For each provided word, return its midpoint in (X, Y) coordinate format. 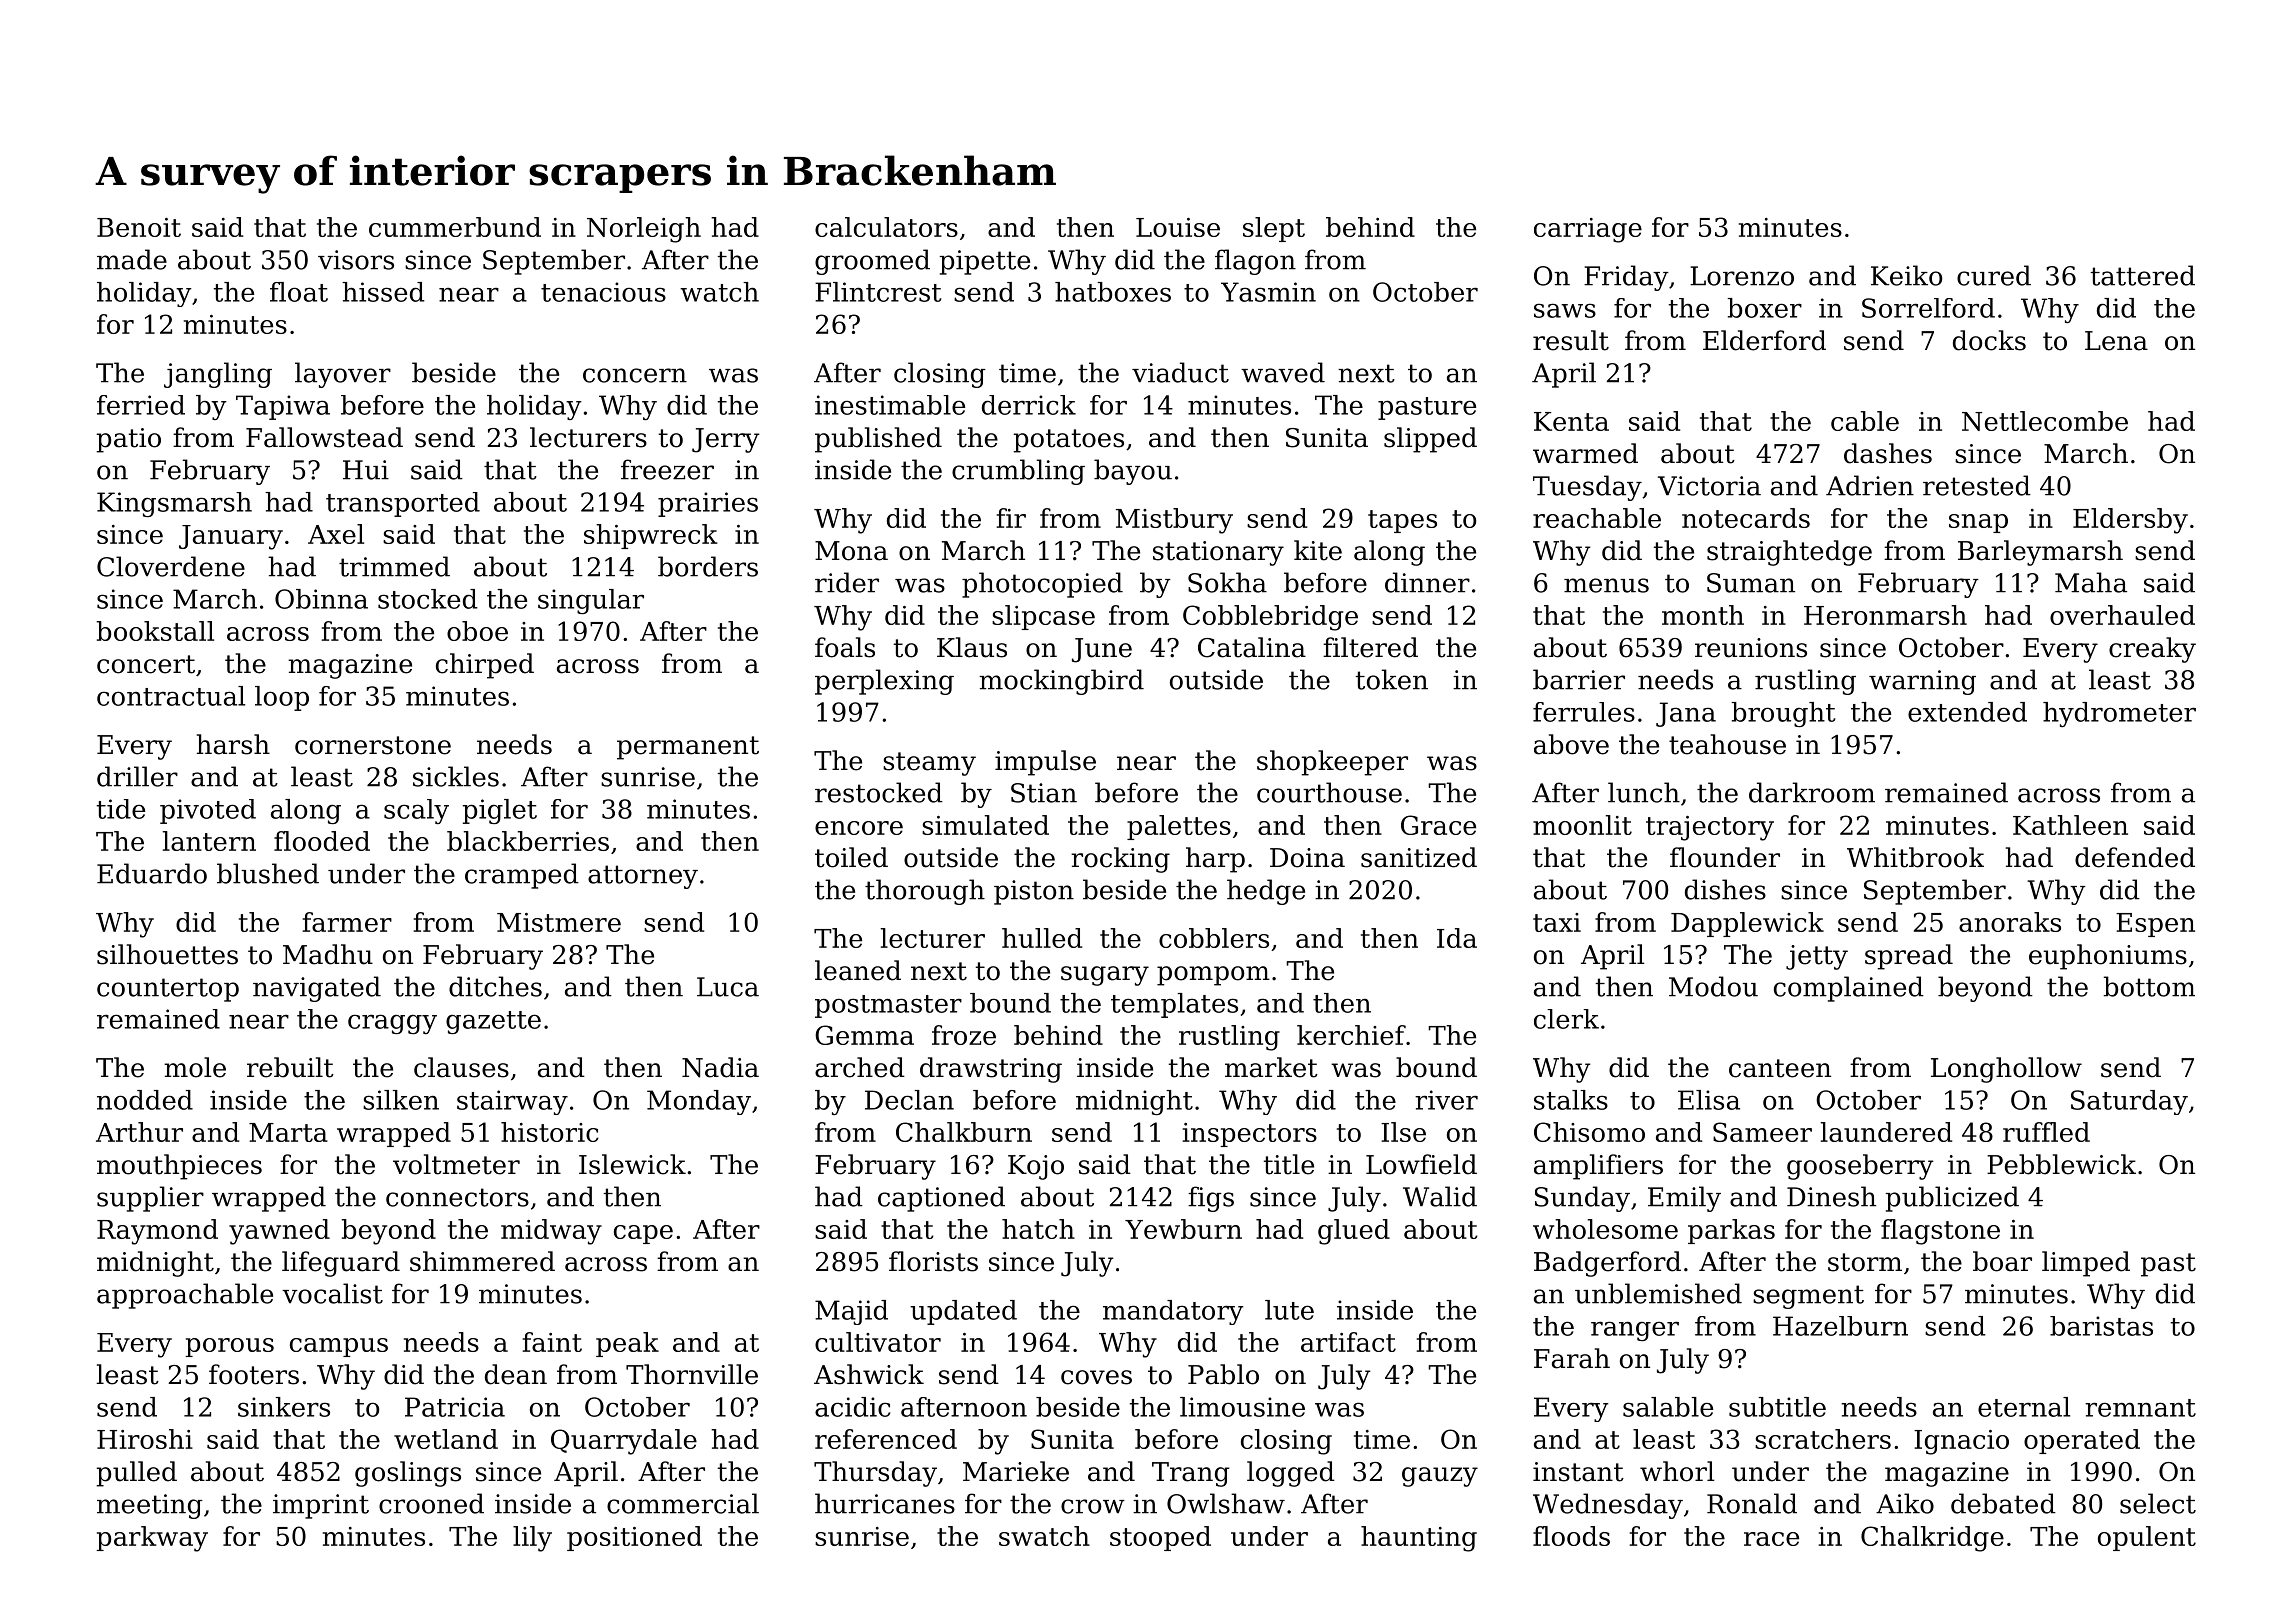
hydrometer (2119, 714)
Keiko (1906, 275)
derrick (1029, 405)
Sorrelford (1928, 308)
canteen (1780, 1068)
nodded (145, 1100)
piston (1034, 892)
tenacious (603, 292)
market (1271, 1067)
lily (532, 1539)
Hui (366, 470)
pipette (984, 262)
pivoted (208, 811)
